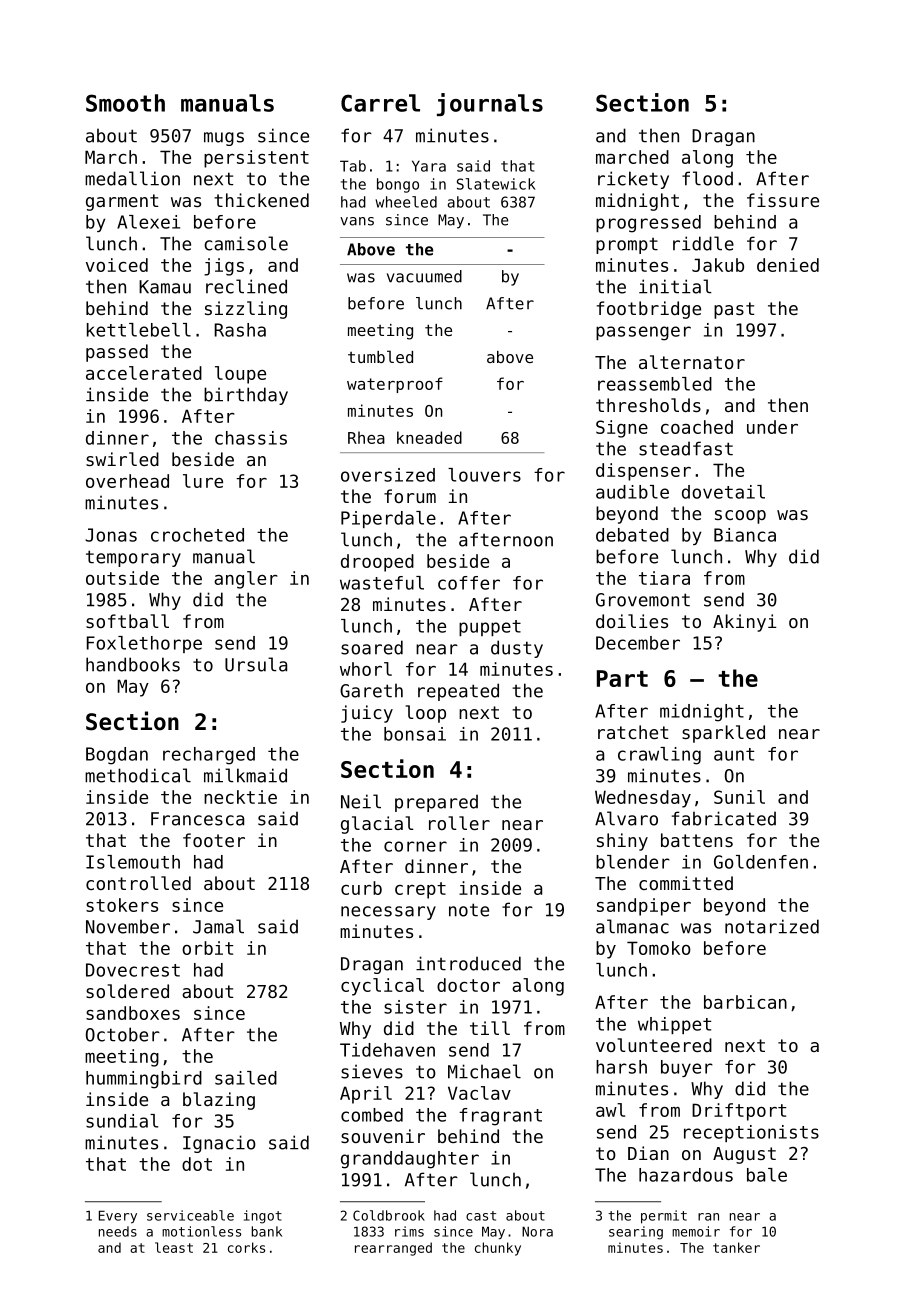 Image resolution: width=908 pixels, height=1316 pixels. Describe the element at coordinates (224, 139) in the screenshot. I see `mugs` at that location.
